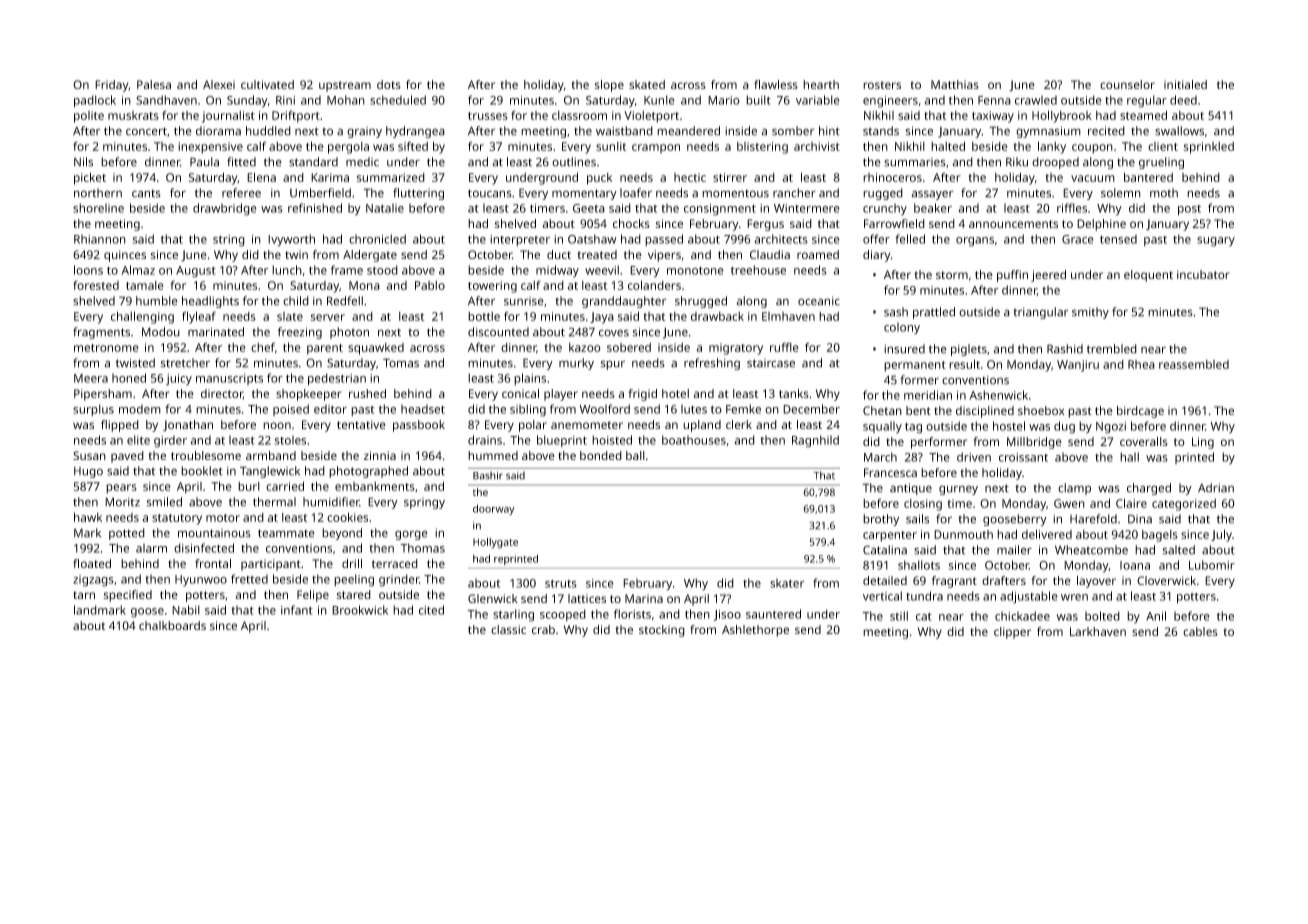  What do you see at coordinates (755, 631) in the screenshot?
I see `Ashlethorpe` at bounding box center [755, 631].
